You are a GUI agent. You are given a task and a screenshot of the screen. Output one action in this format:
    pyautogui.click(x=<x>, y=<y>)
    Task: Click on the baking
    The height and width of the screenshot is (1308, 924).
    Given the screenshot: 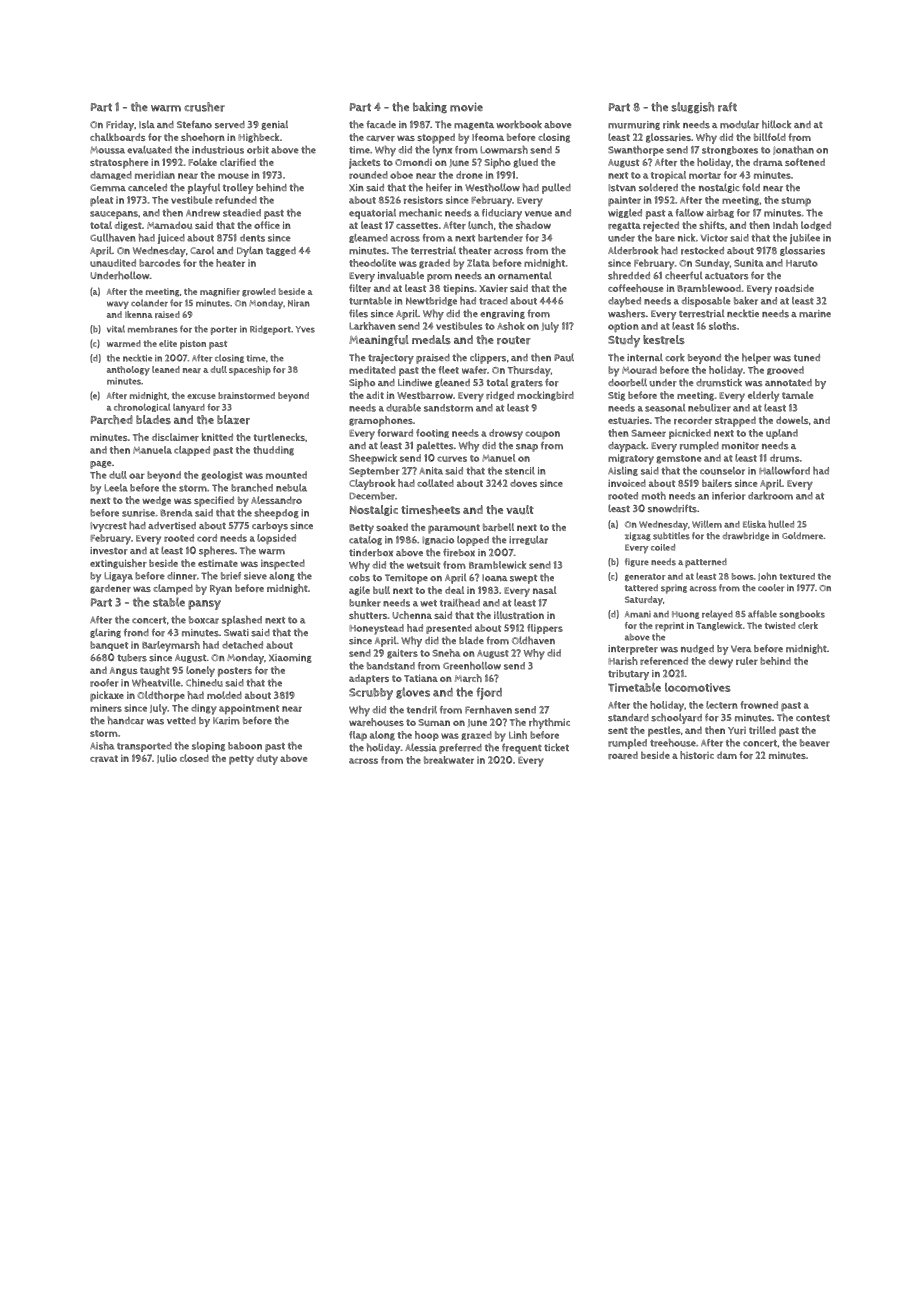 What is the action you would take?
    pyautogui.click(x=430, y=107)
